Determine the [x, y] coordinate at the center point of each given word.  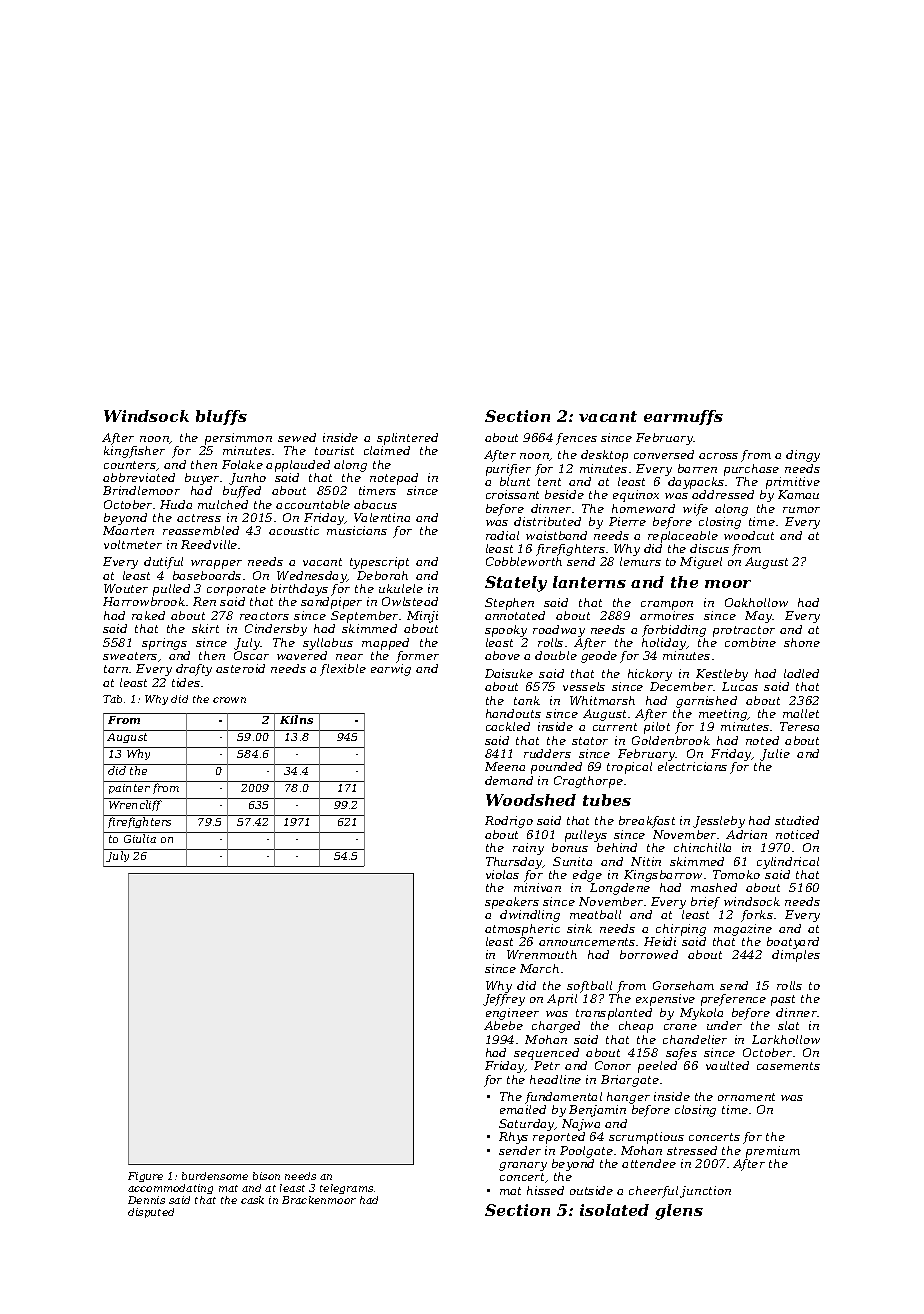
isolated [614, 1210]
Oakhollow [756, 602]
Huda [176, 504]
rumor [801, 510]
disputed [151, 1213]
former [417, 657]
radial [502, 535]
